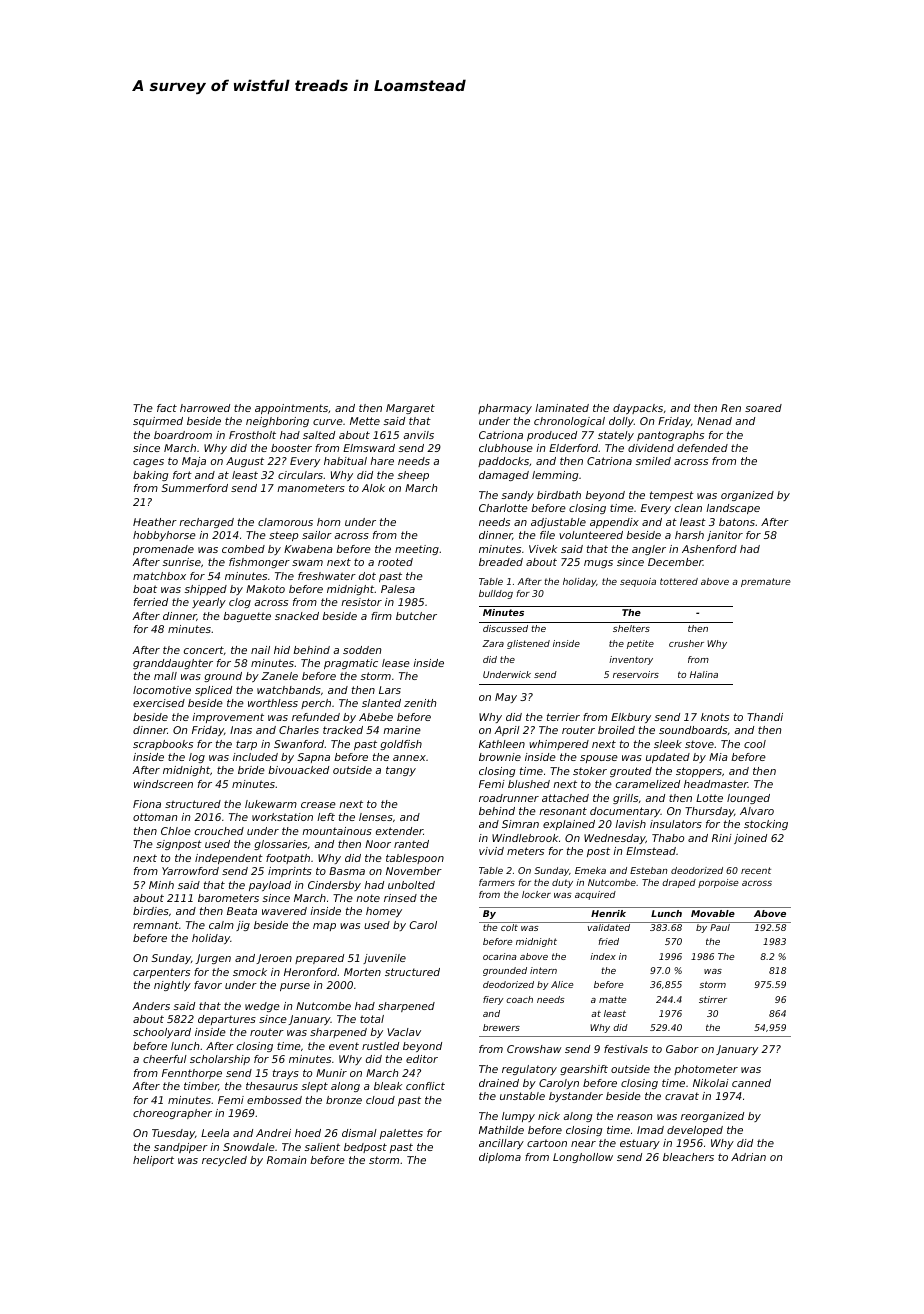 This page has height=1314, width=924. Describe the element at coordinates (373, 488) in the page. I see `Alok` at that location.
